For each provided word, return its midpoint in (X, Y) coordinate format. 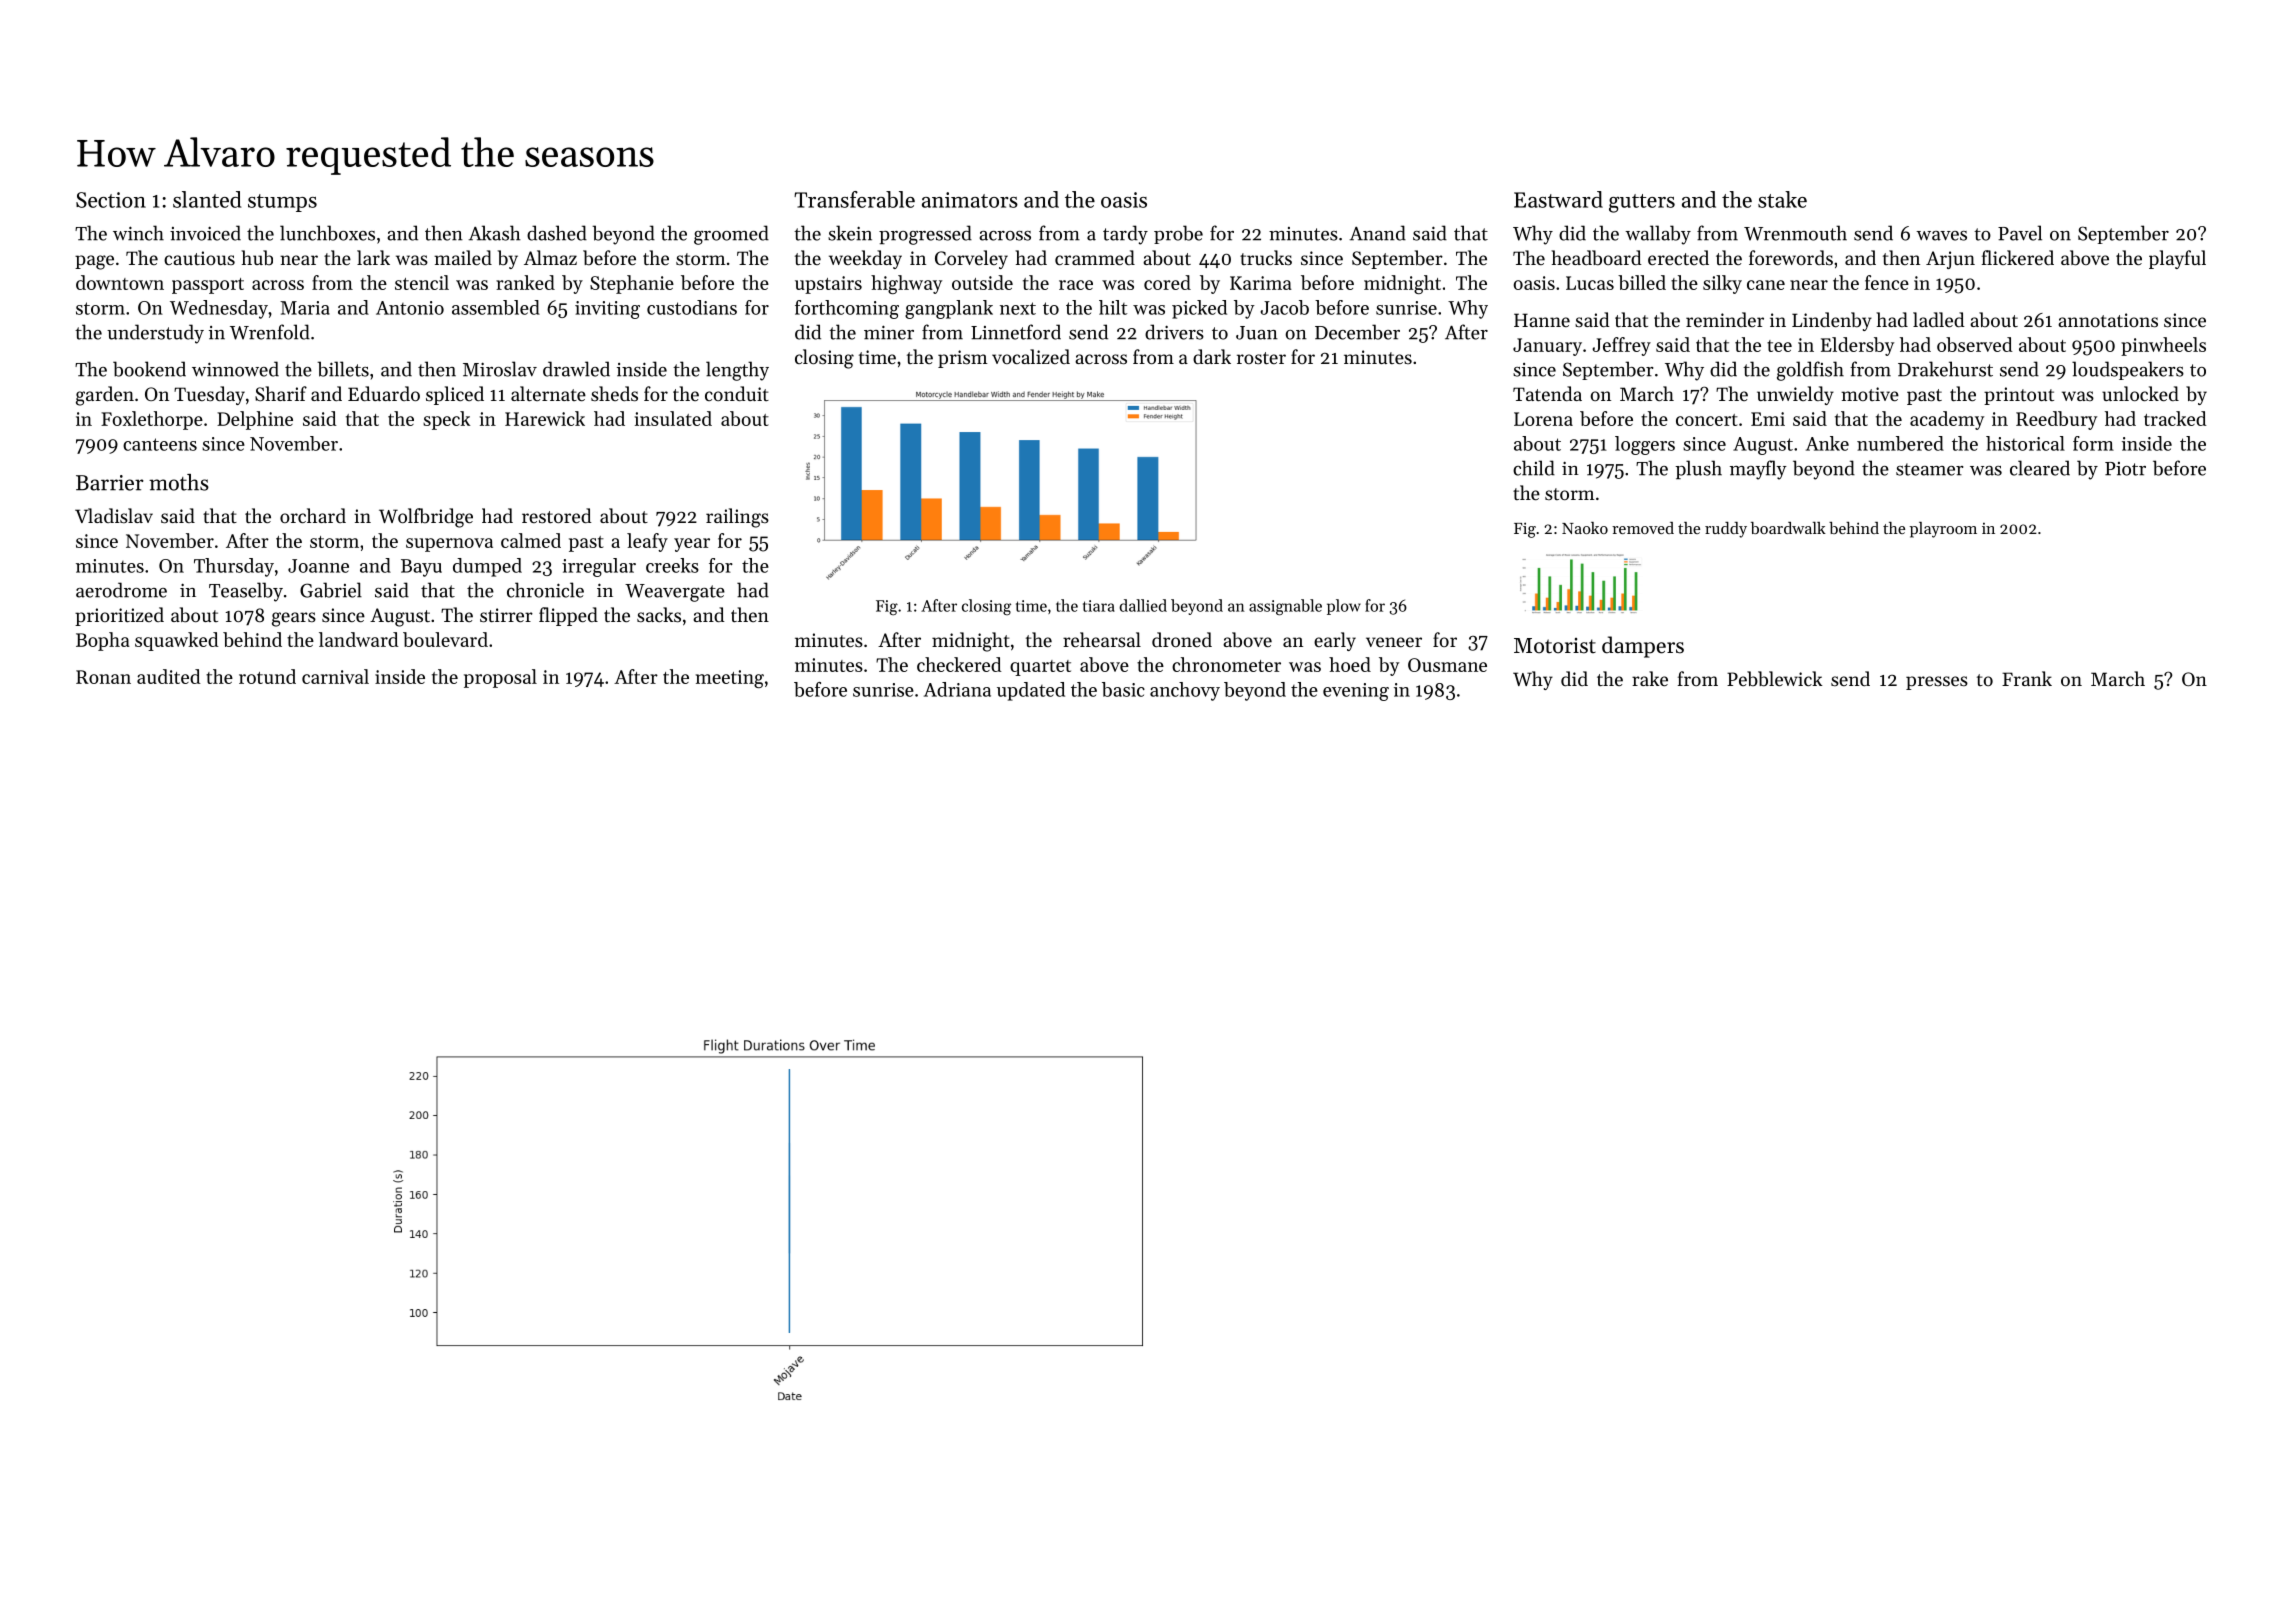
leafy (647, 542)
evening (1356, 692)
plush (1698, 469)
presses (1937, 683)
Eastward (1558, 199)
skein (850, 233)
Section (111, 200)
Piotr (2125, 469)
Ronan (103, 677)
